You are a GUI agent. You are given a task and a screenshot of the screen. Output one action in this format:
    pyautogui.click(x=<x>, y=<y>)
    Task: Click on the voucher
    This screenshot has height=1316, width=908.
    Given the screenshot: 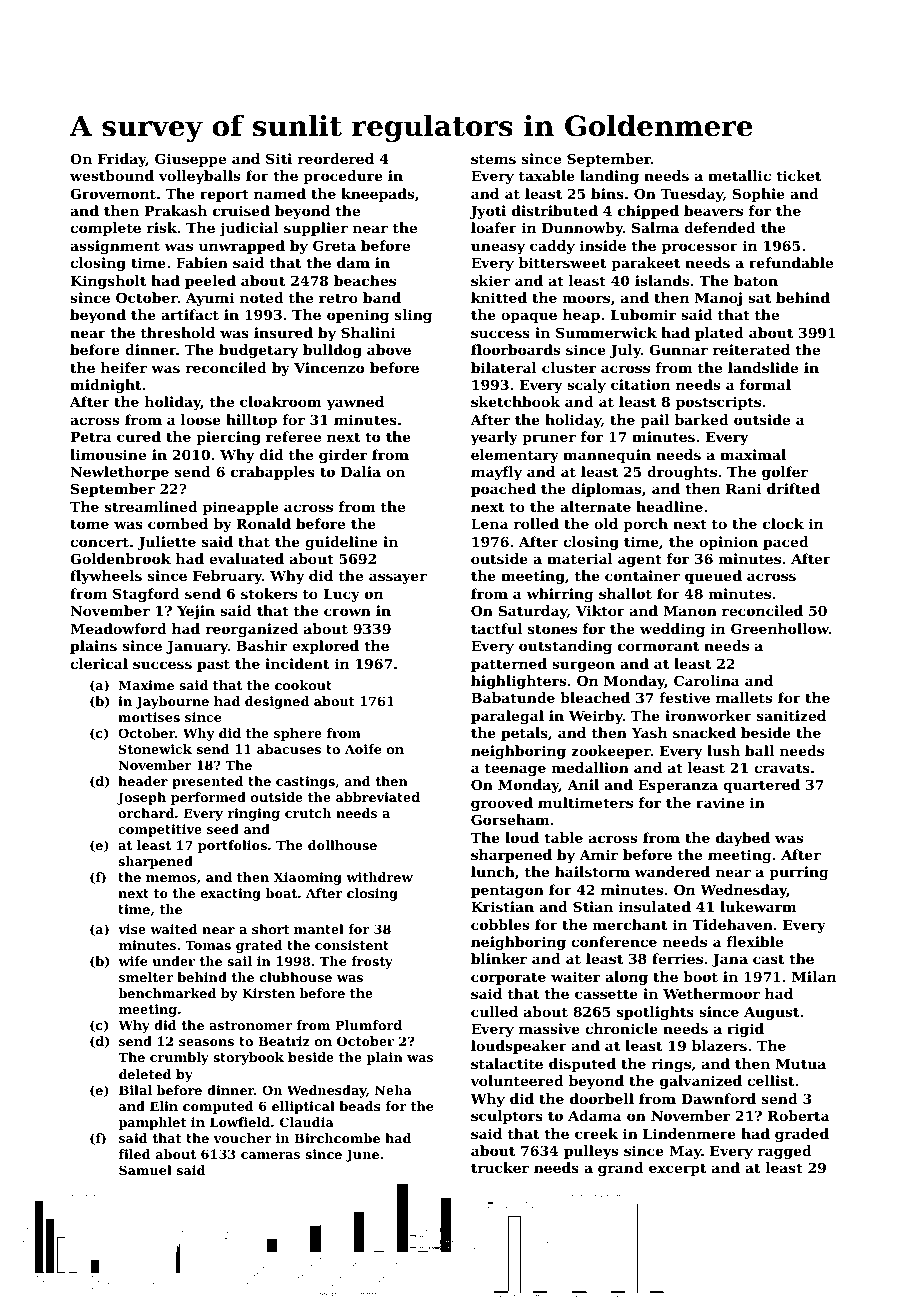 What is the action you would take?
    pyautogui.click(x=242, y=1138)
